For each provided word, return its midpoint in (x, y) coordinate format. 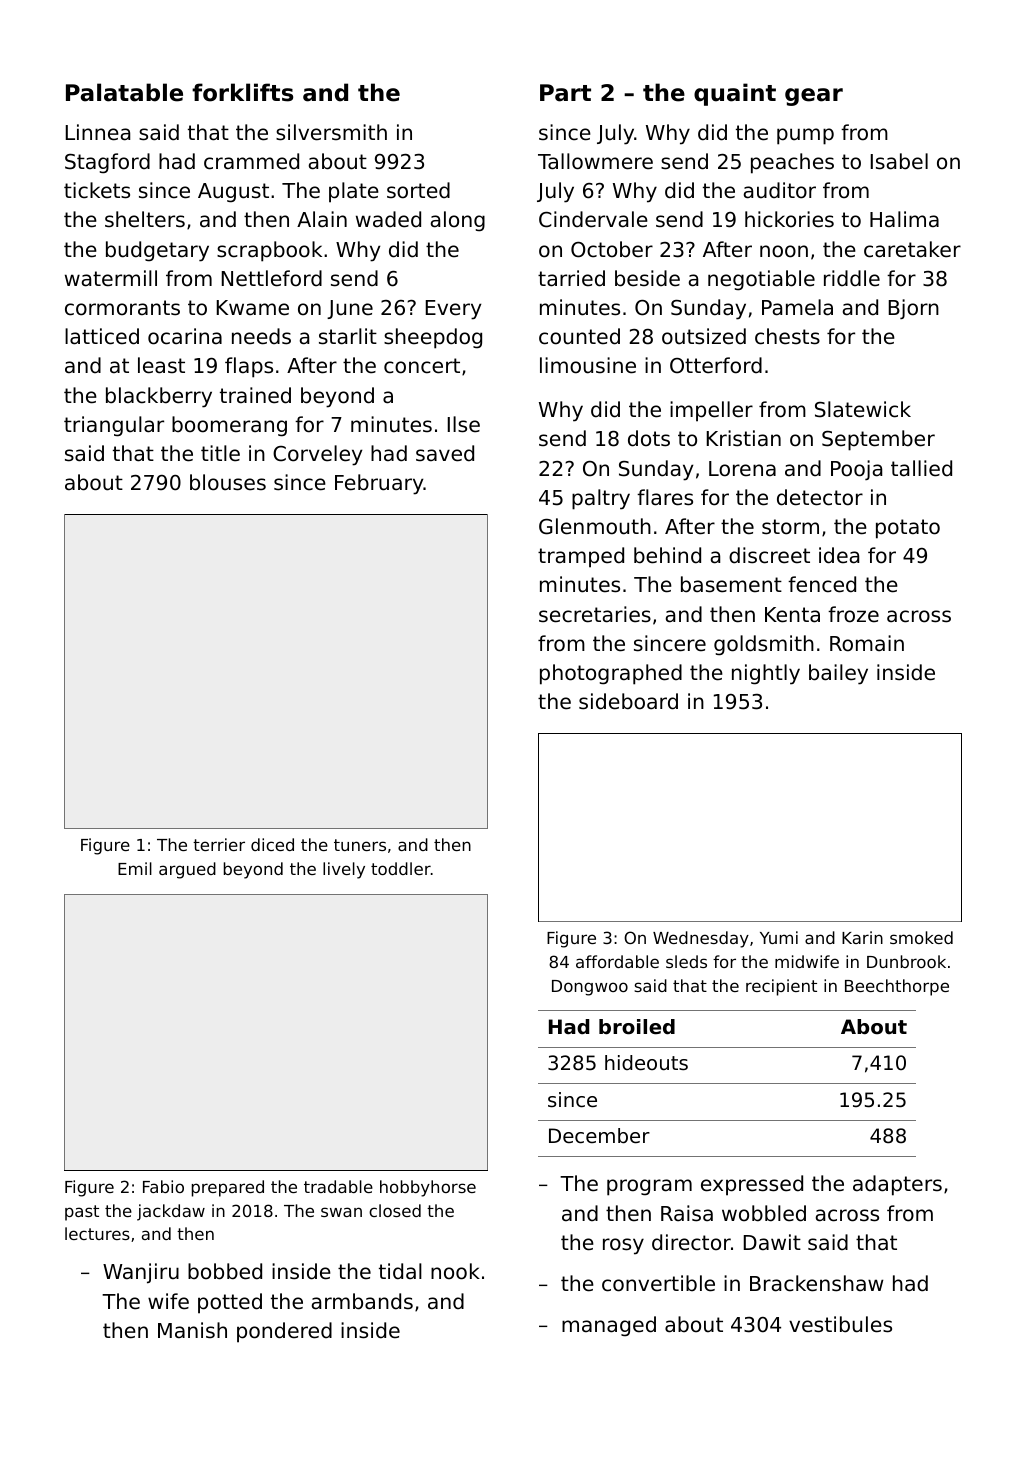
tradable (338, 1186)
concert (422, 366)
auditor (780, 190)
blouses (228, 482)
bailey (838, 674)
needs (261, 336)
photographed (611, 674)
